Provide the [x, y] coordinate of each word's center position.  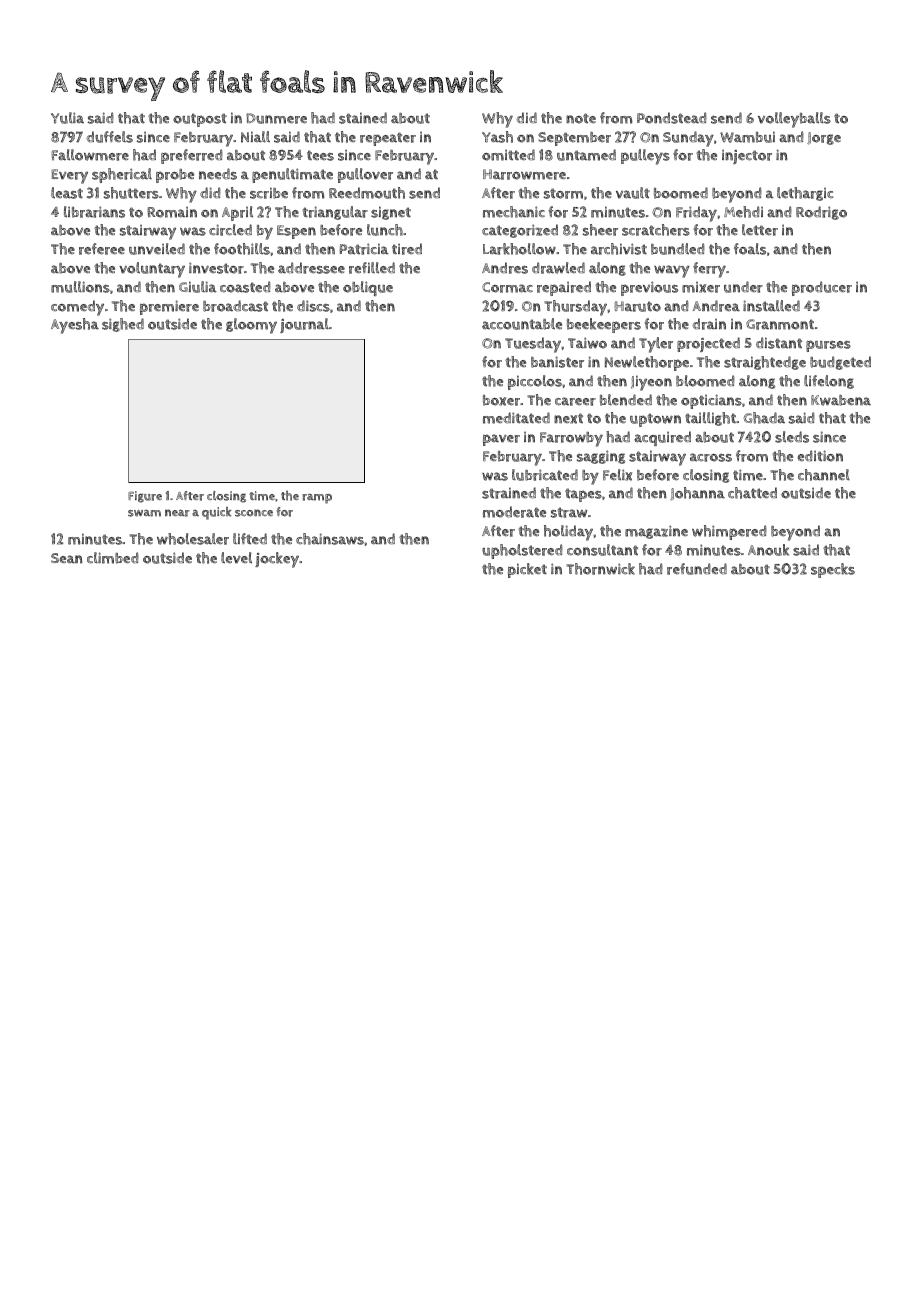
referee [102, 249]
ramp [317, 498]
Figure [145, 497]
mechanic [514, 212]
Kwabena [841, 400]
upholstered [522, 551]
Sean [67, 558]
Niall [255, 137]
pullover [365, 175]
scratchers [656, 230]
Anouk [768, 550]
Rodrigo [821, 213]
